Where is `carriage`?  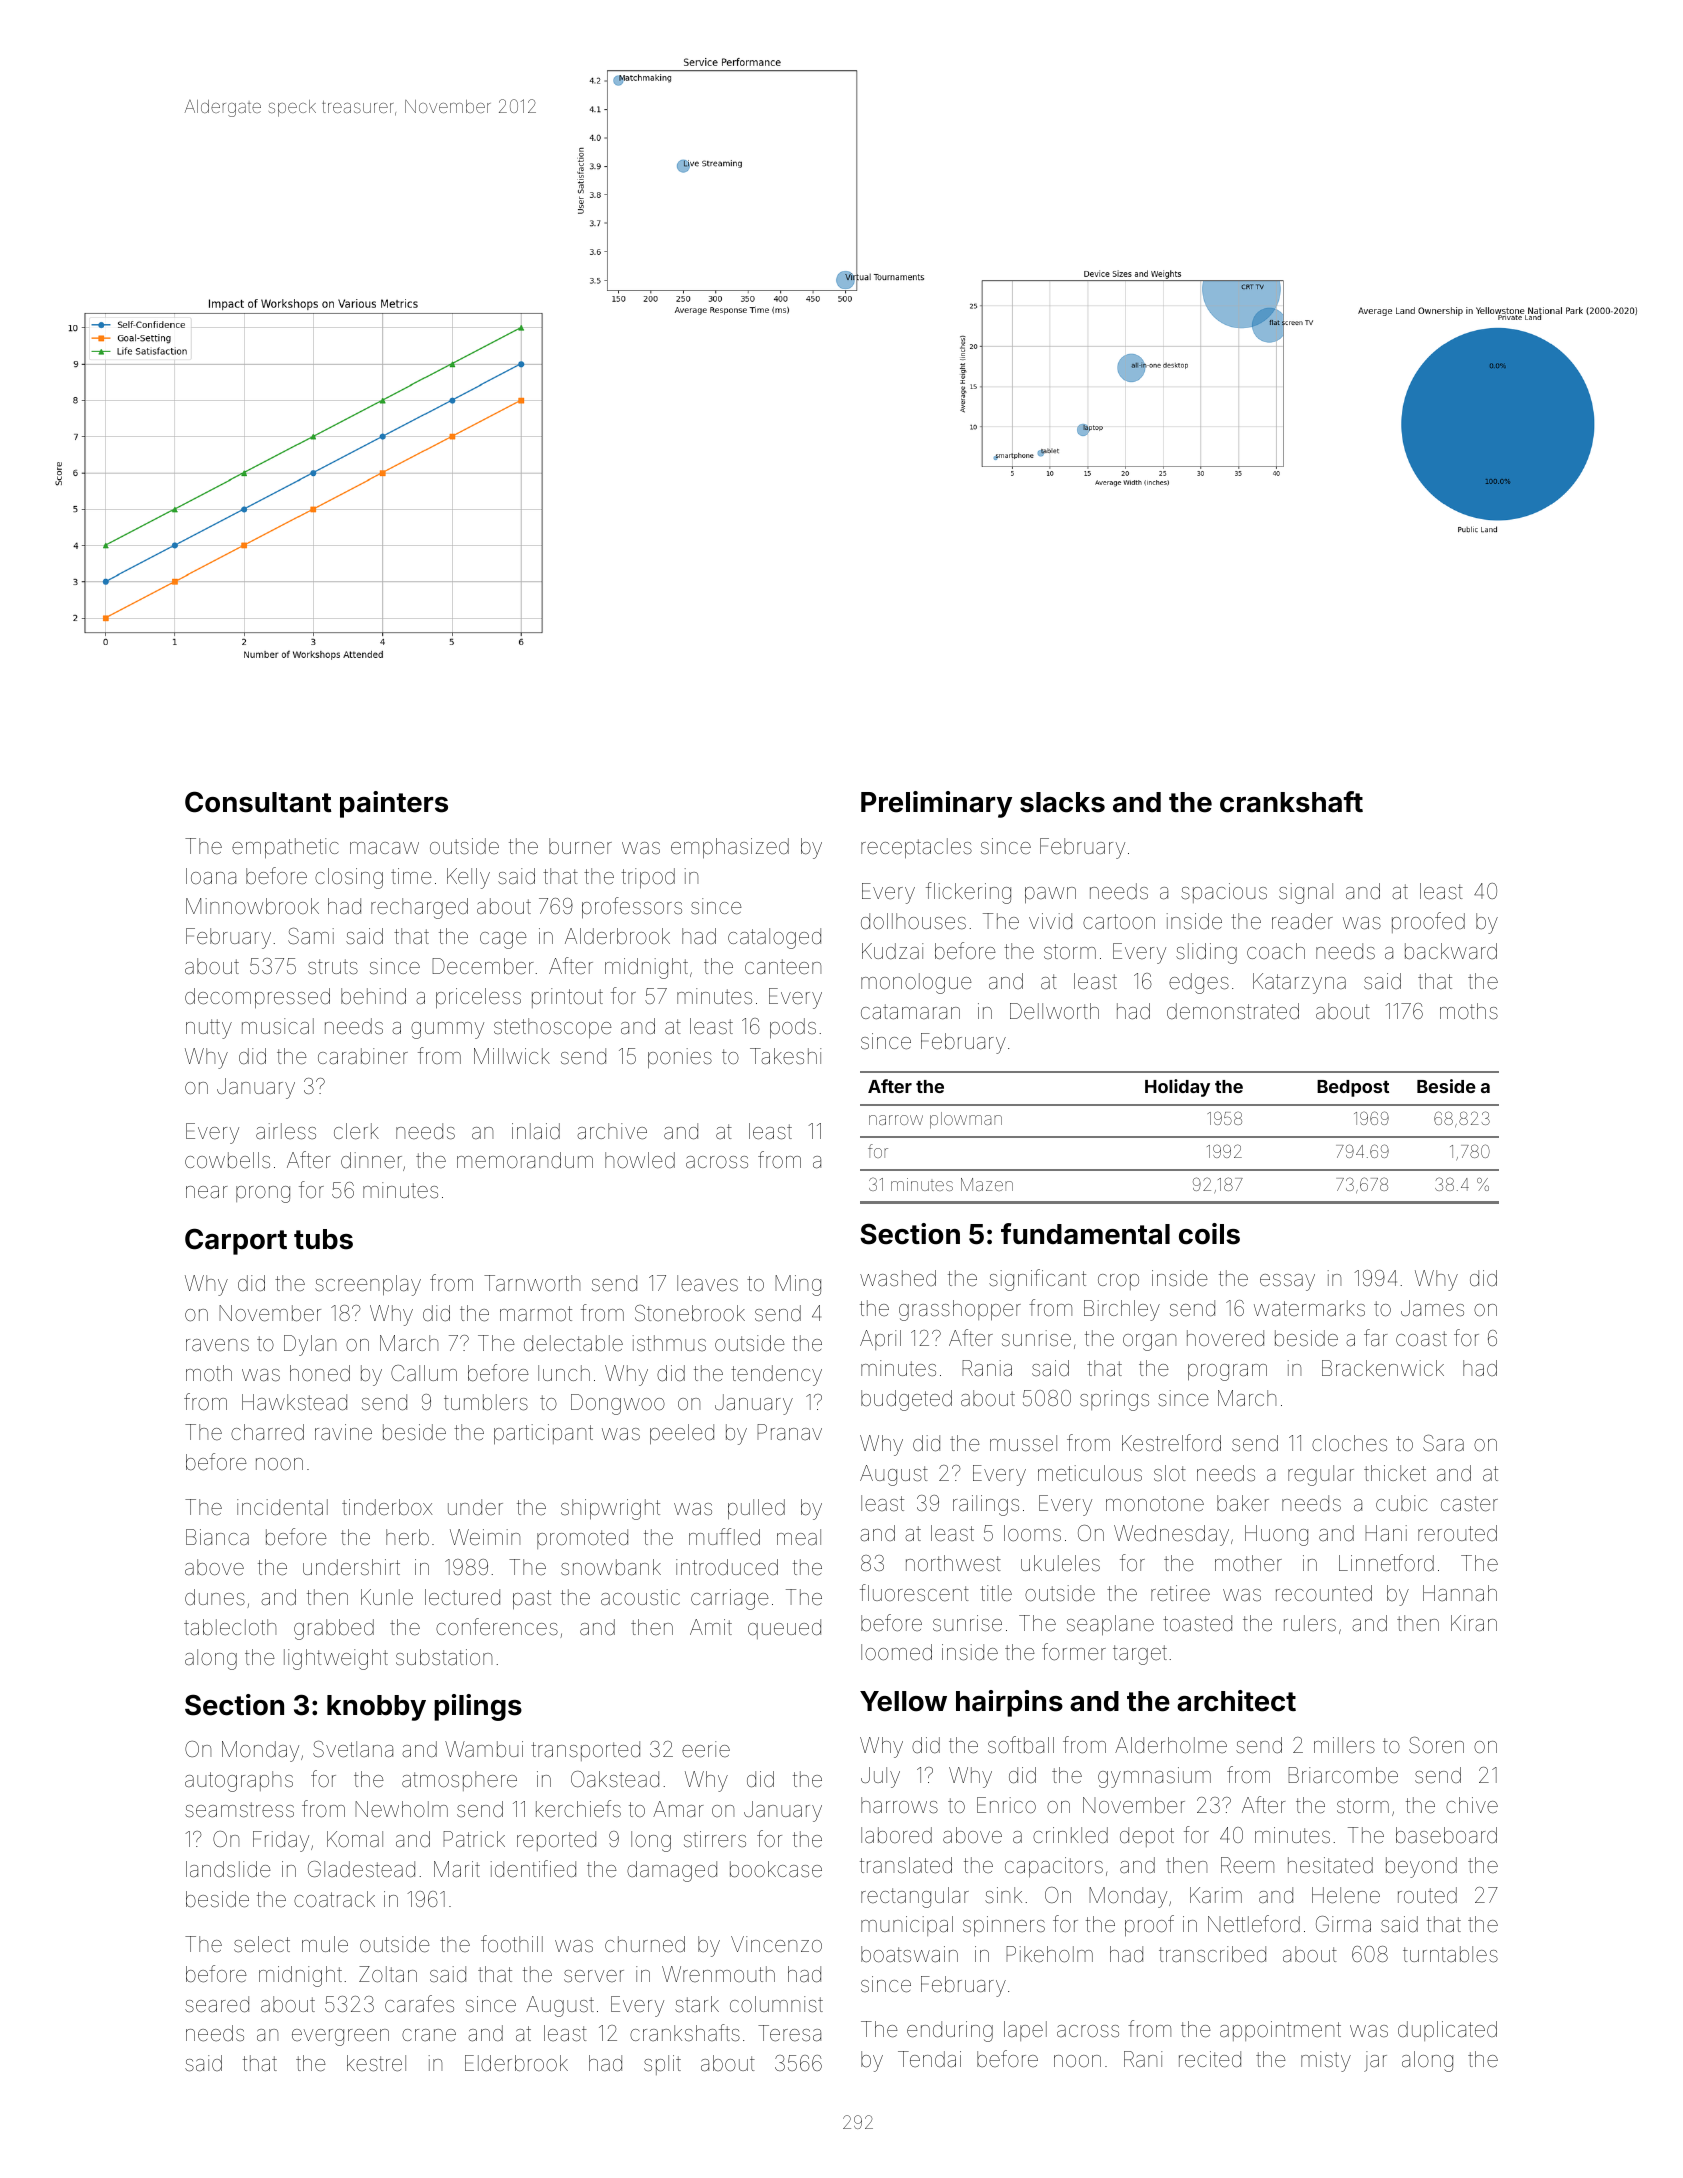
carriage is located at coordinates (730, 1599).
